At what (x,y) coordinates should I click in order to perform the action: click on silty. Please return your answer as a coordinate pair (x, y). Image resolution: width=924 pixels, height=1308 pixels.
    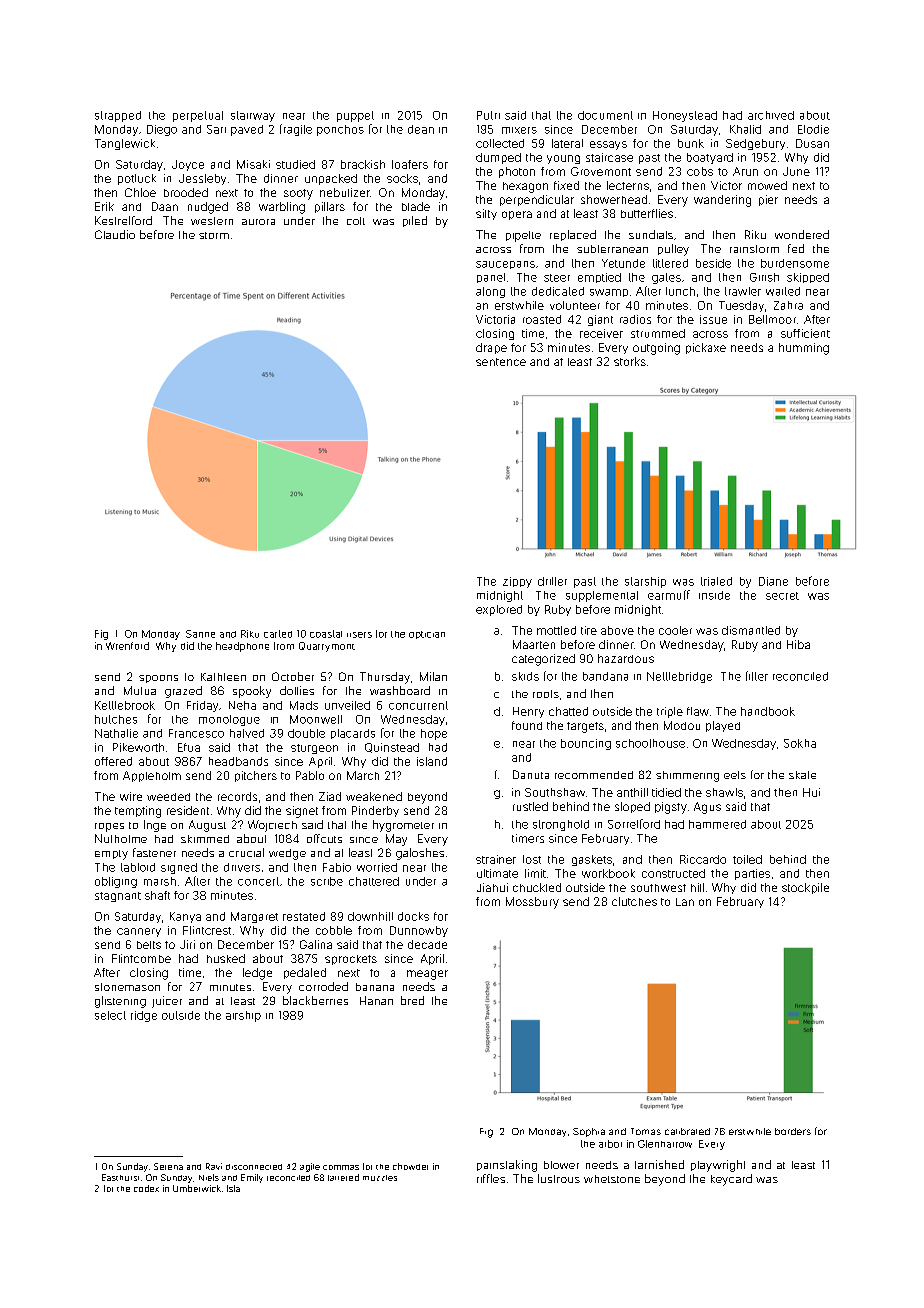
    Looking at the image, I should click on (486, 214).
